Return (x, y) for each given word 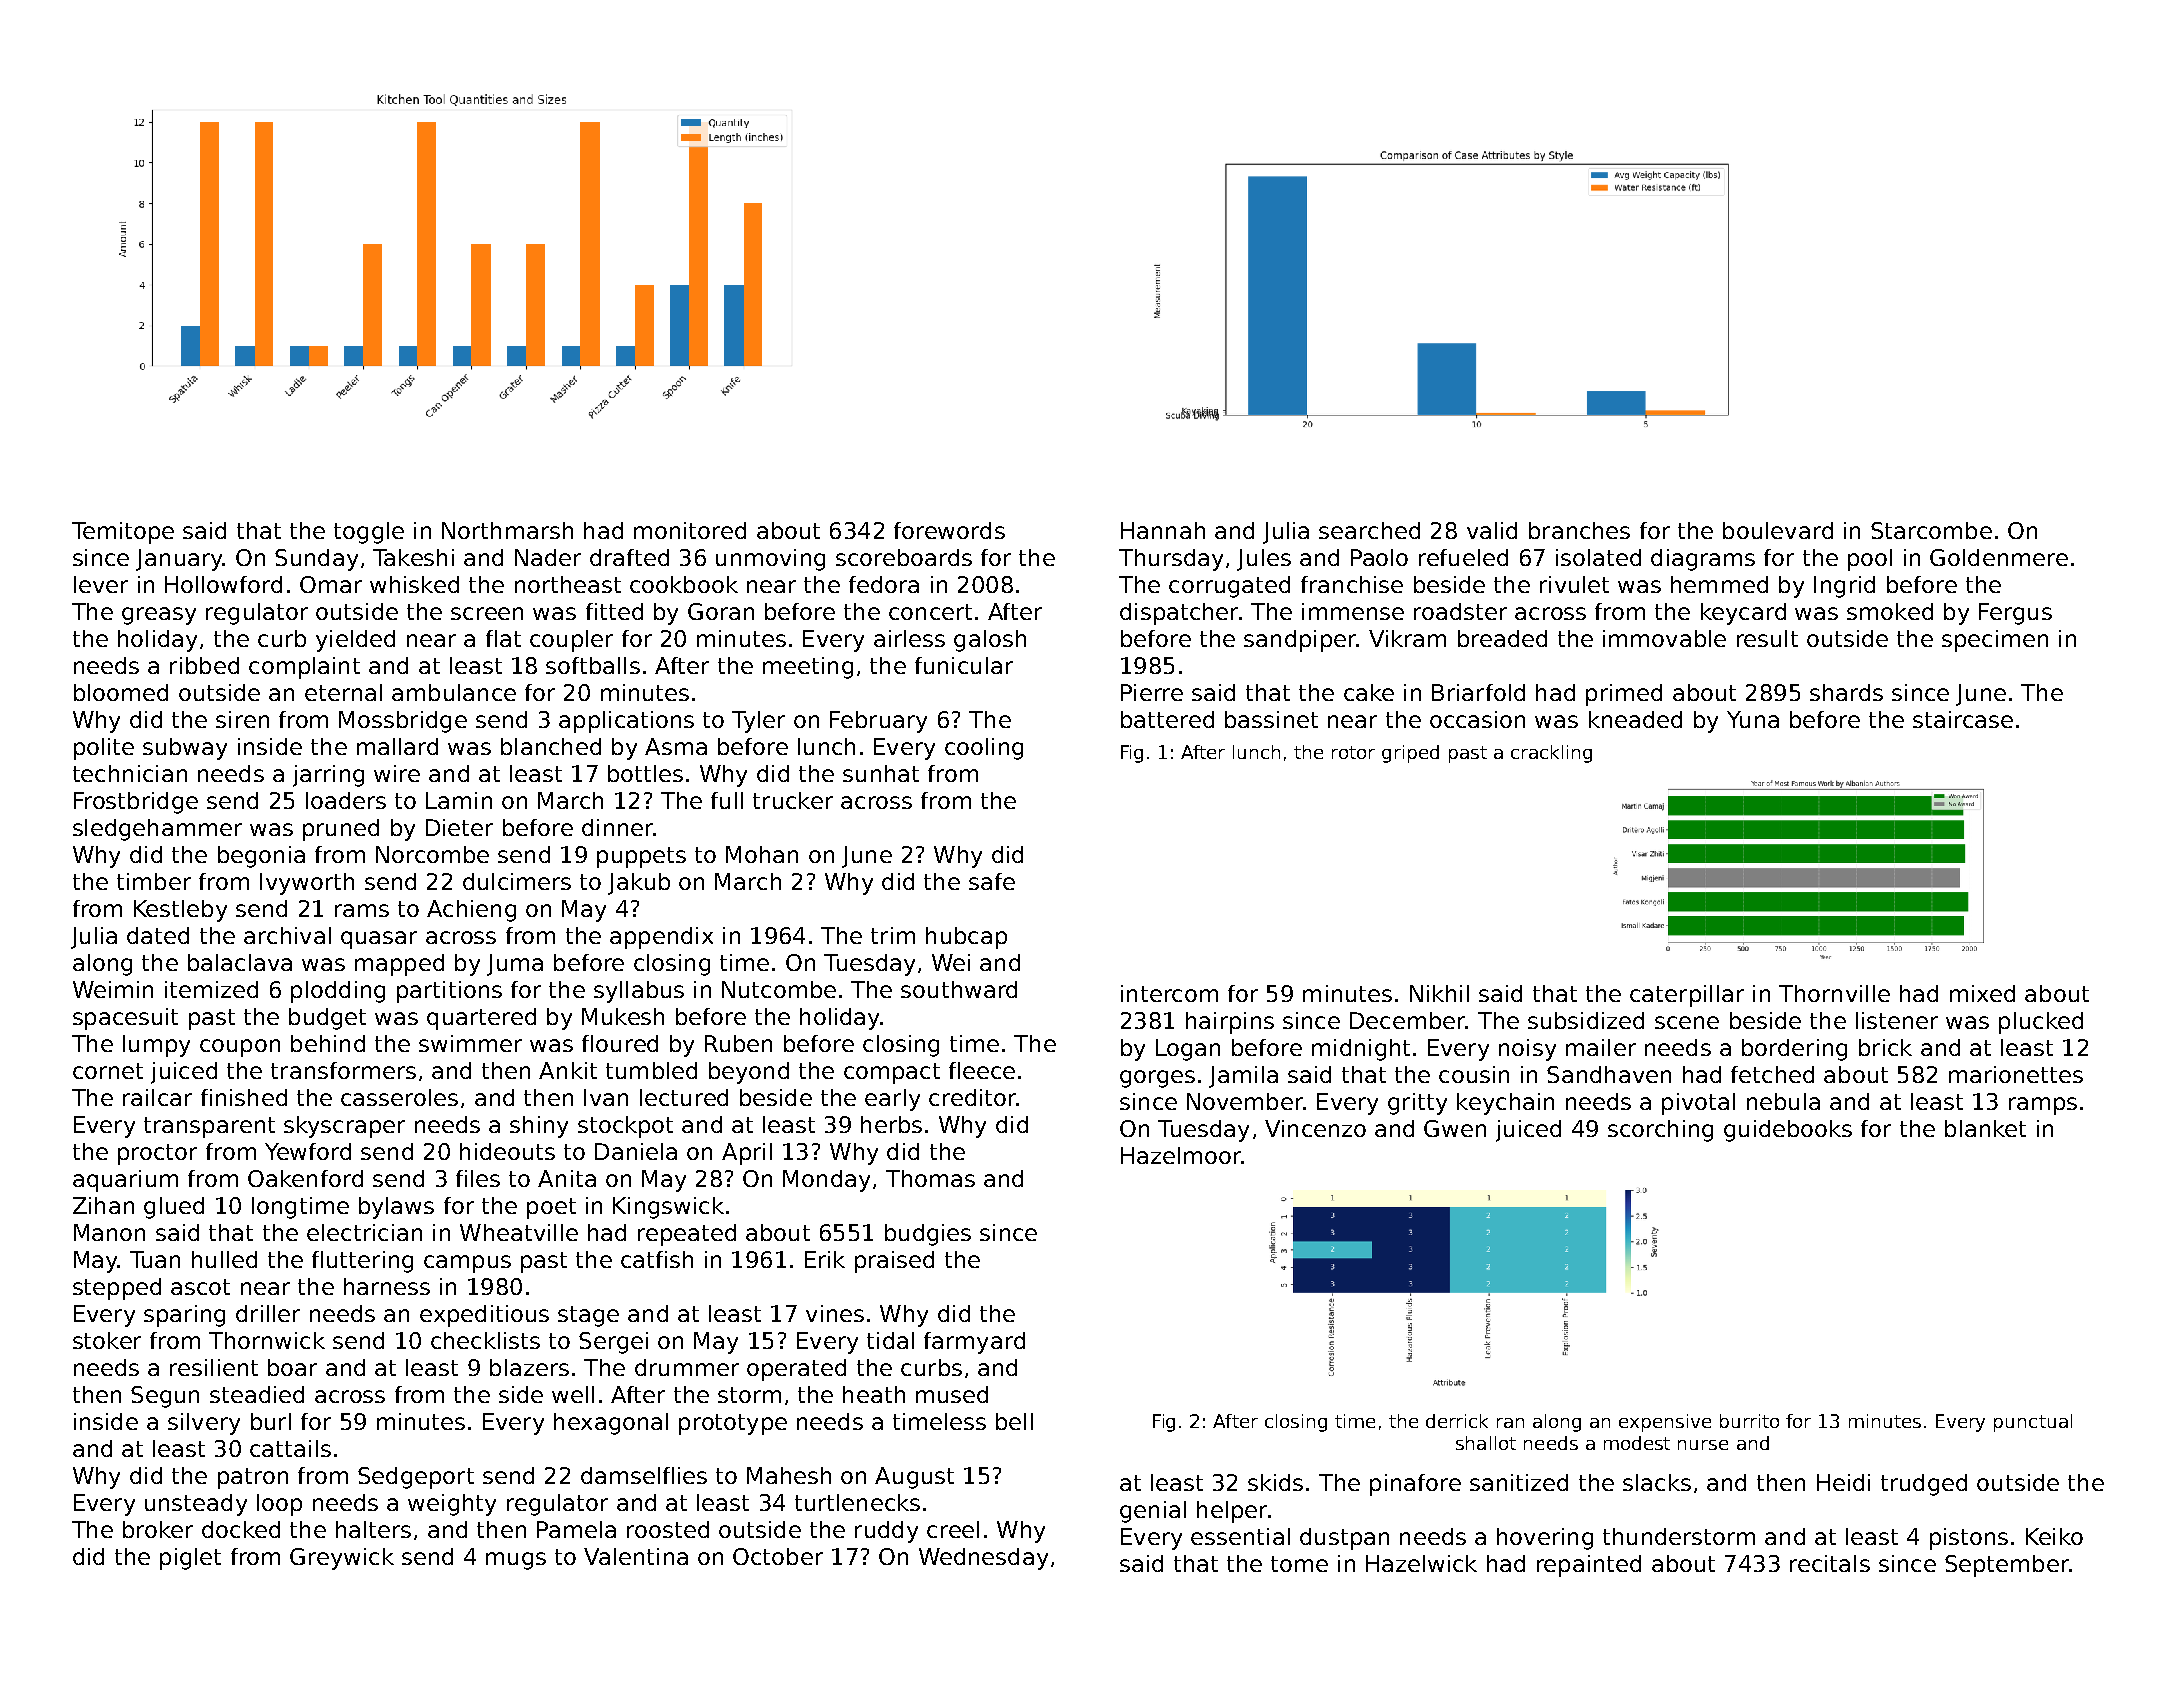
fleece (982, 1070)
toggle (369, 533)
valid (1492, 530)
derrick (1457, 1421)
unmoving (770, 560)
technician (130, 773)
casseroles (399, 1097)
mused (952, 1394)
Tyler (758, 722)
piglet (190, 1559)
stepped (117, 1289)
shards (1846, 692)
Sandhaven (1609, 1074)
